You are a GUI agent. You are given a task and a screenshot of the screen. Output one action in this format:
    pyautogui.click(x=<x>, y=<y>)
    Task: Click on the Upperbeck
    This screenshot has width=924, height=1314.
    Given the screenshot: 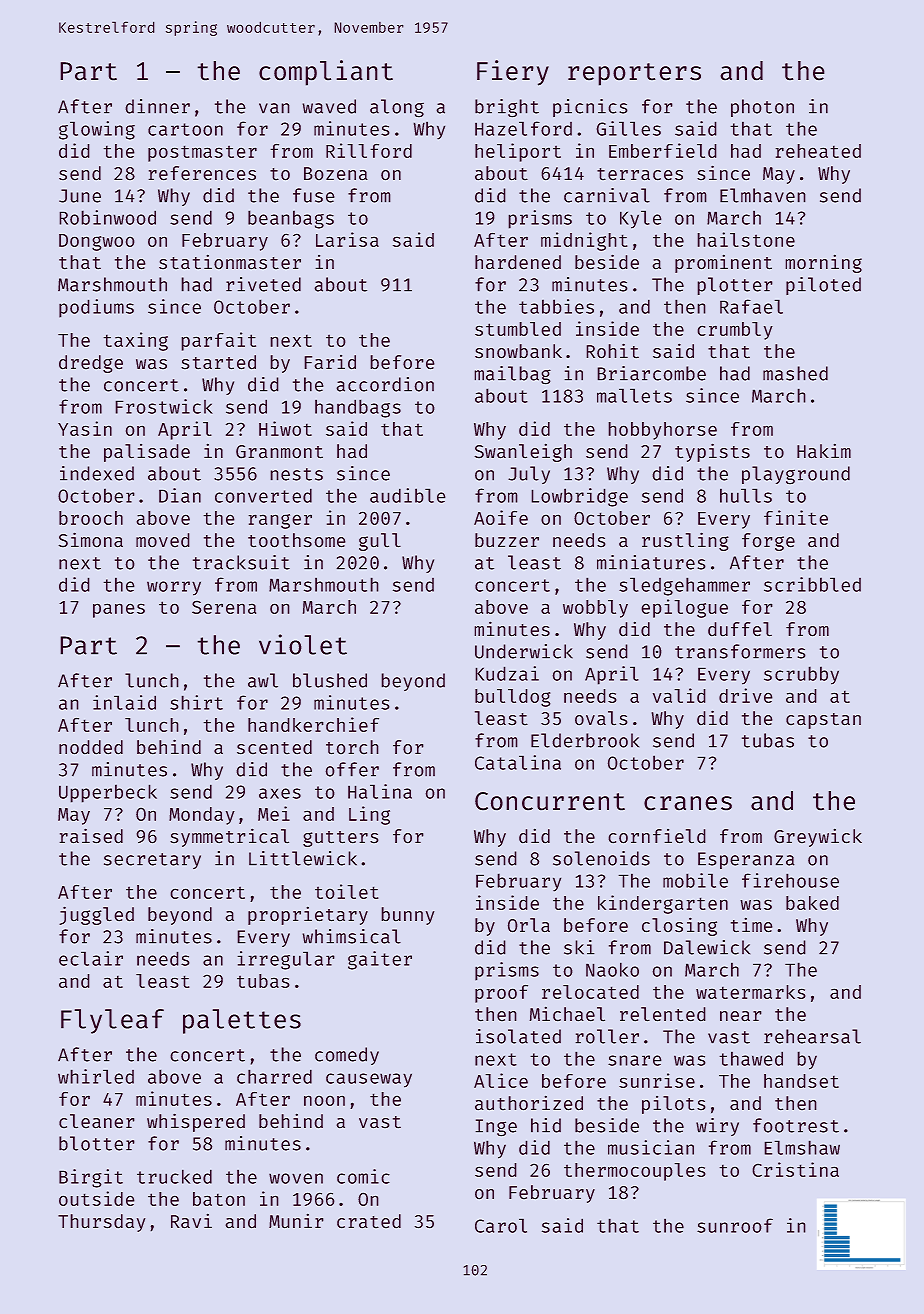 What is the action you would take?
    pyautogui.click(x=108, y=793)
